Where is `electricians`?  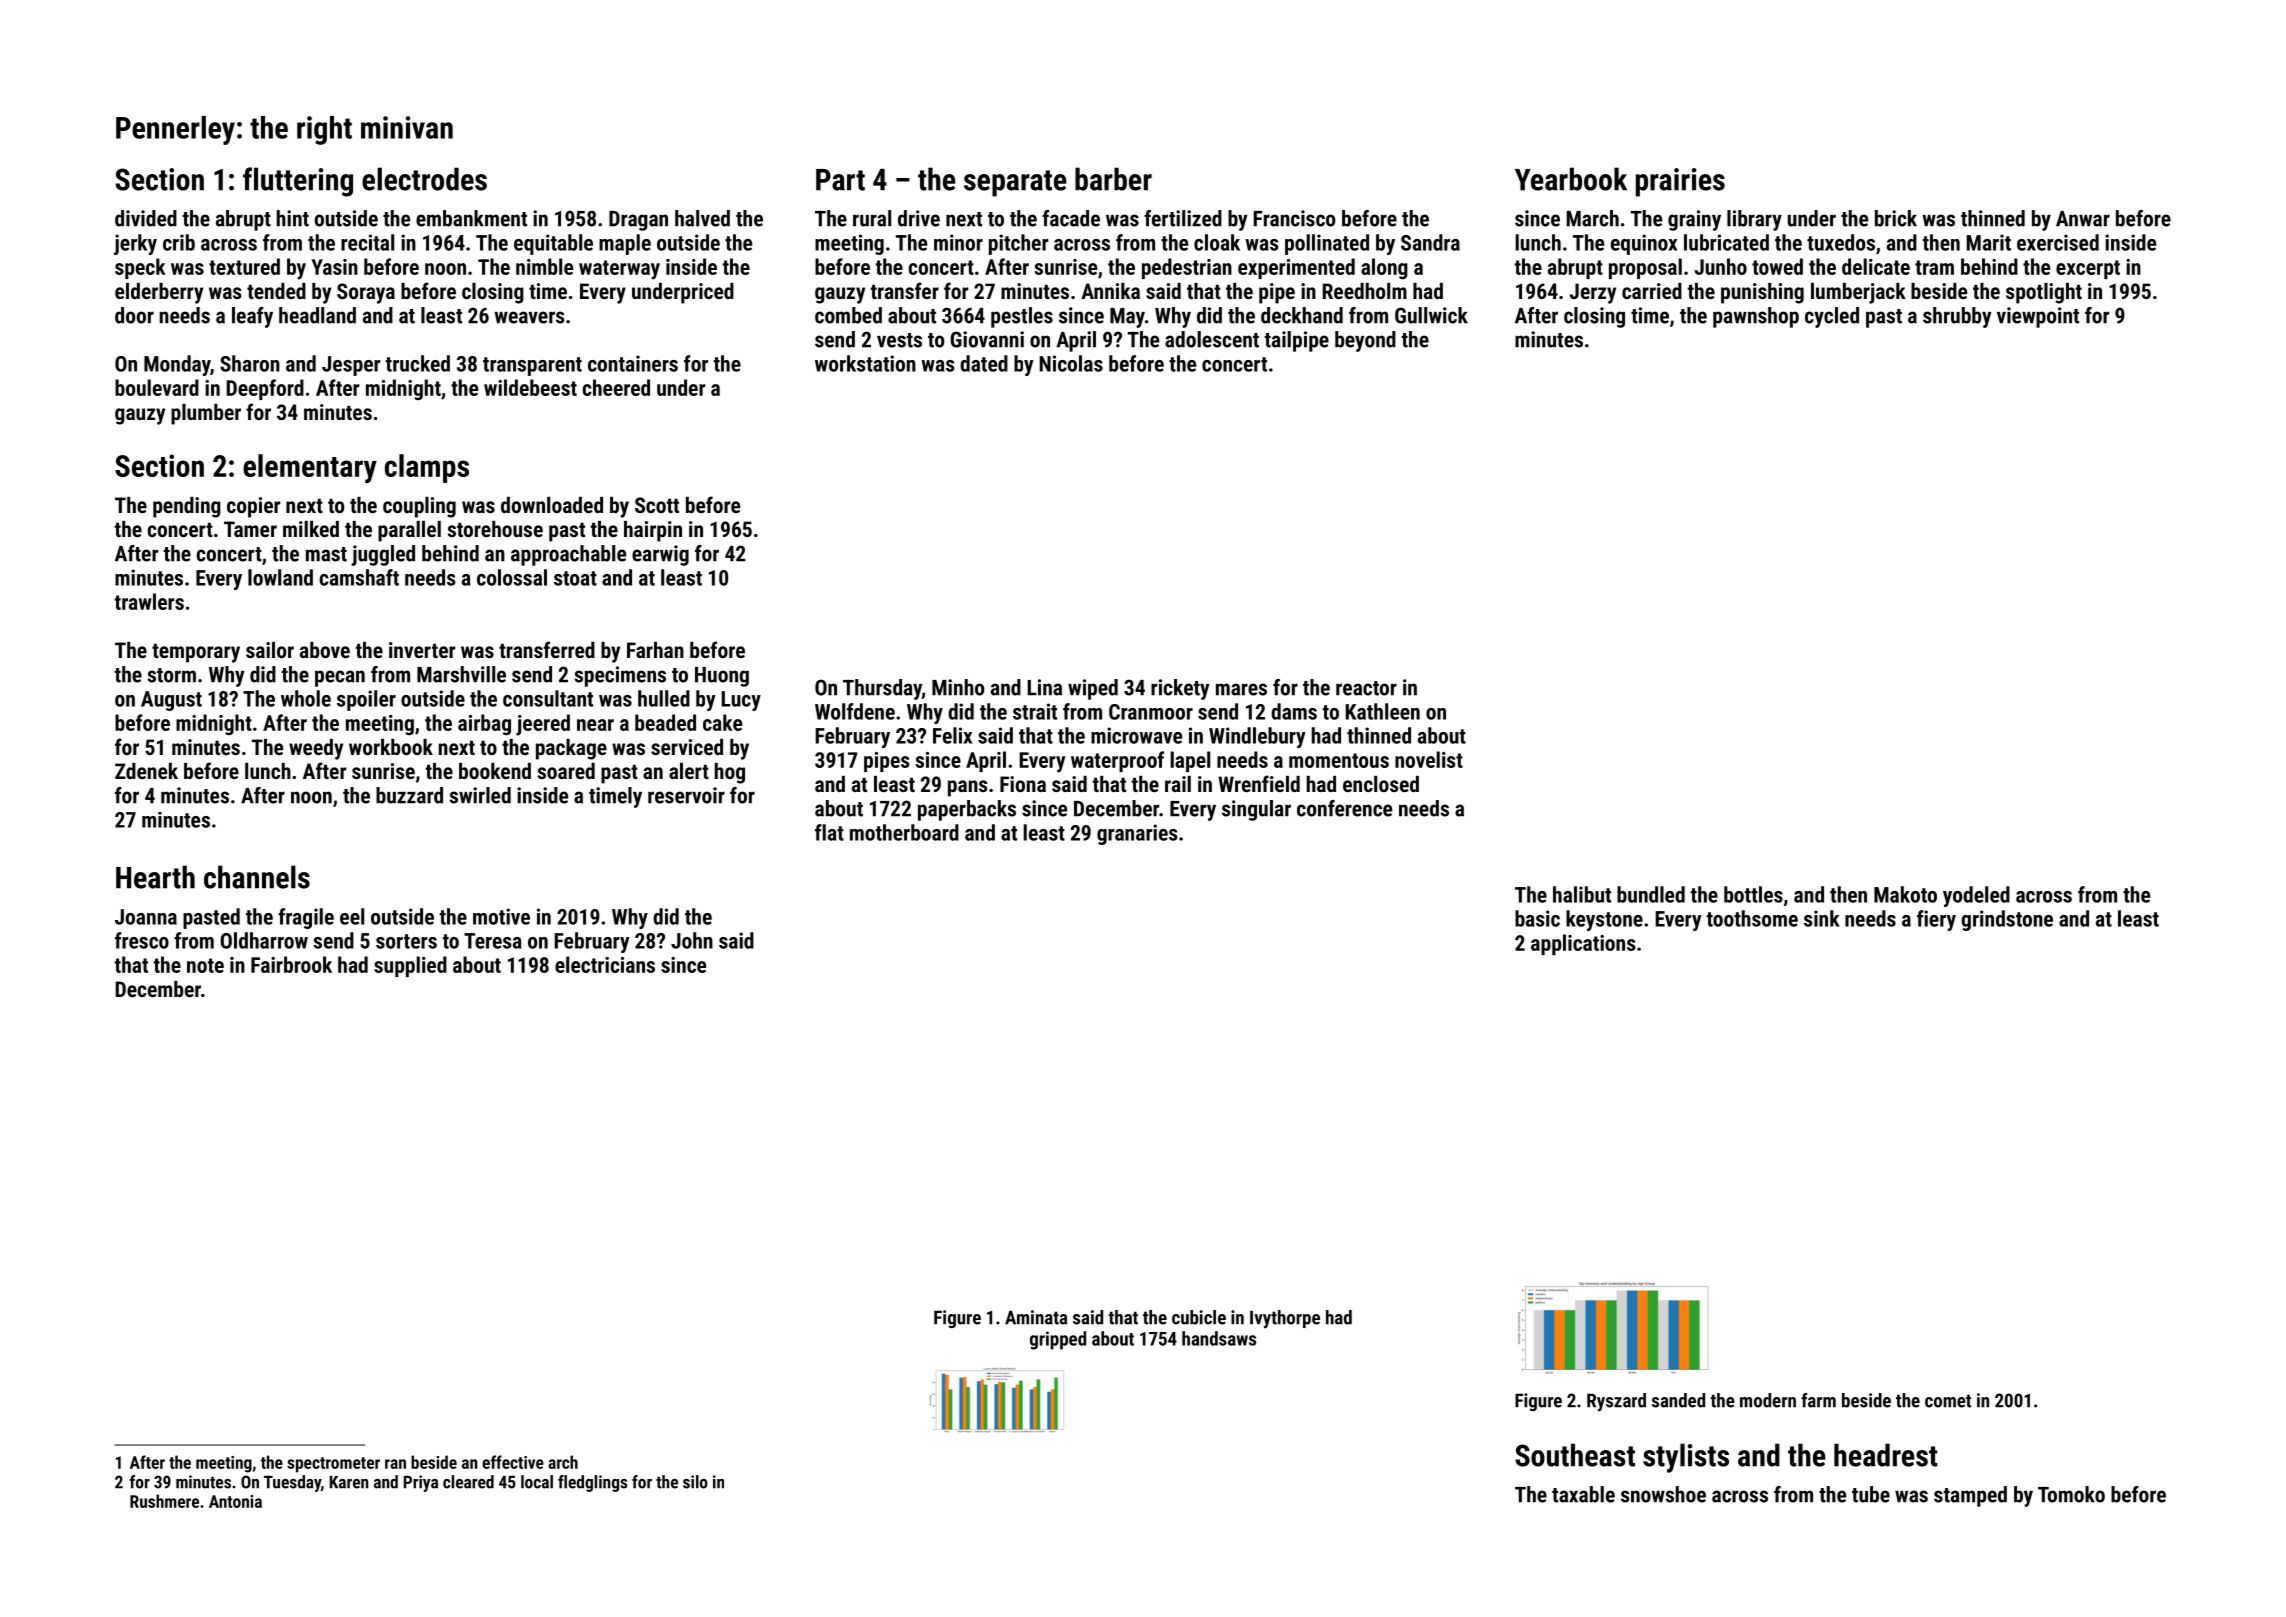 electricians is located at coordinates (605, 964).
